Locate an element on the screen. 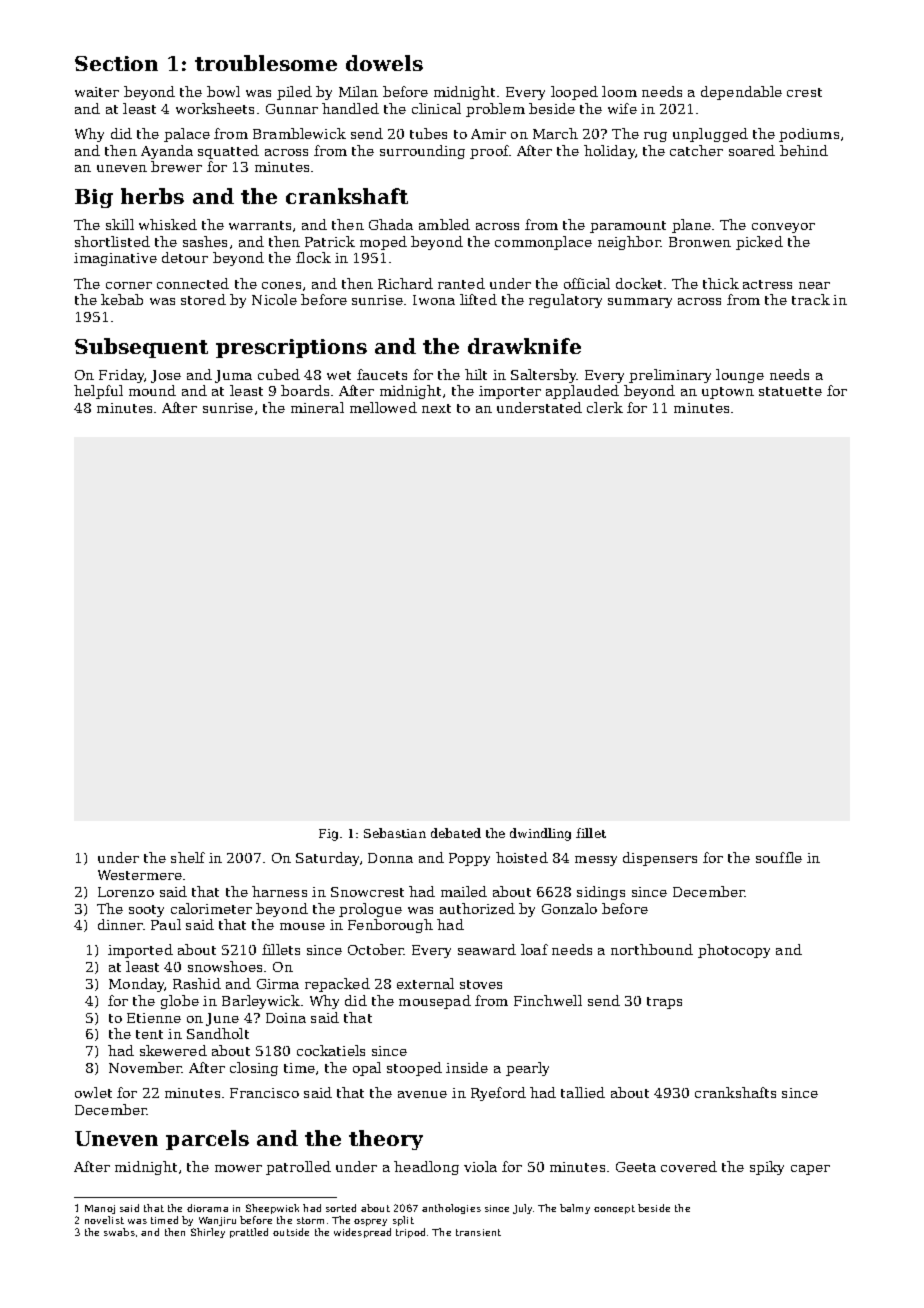 The width and height of the screenshot is (924, 1308). swabs is located at coordinates (119, 1232).
